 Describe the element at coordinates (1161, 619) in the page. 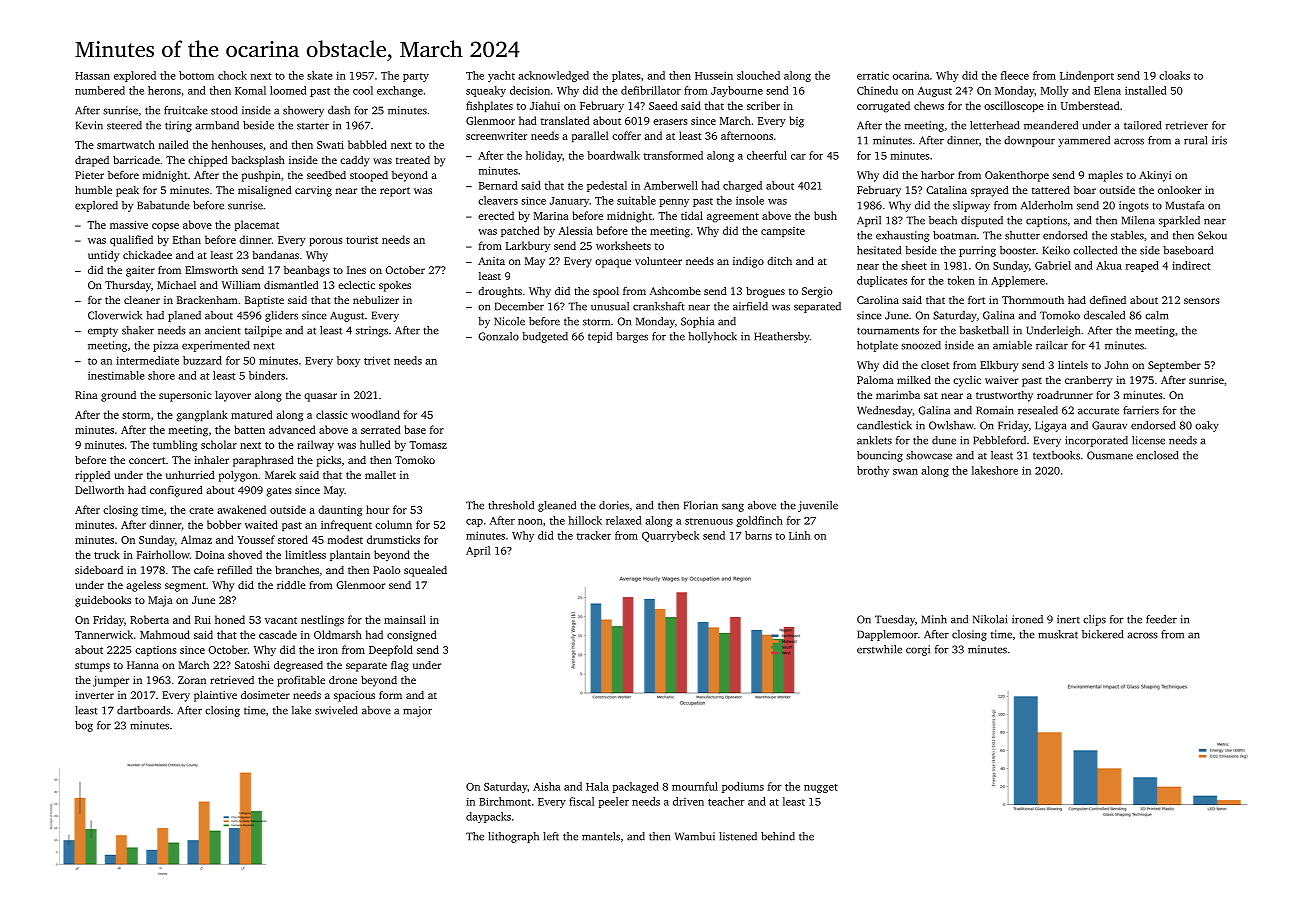

I see `feeder` at that location.
